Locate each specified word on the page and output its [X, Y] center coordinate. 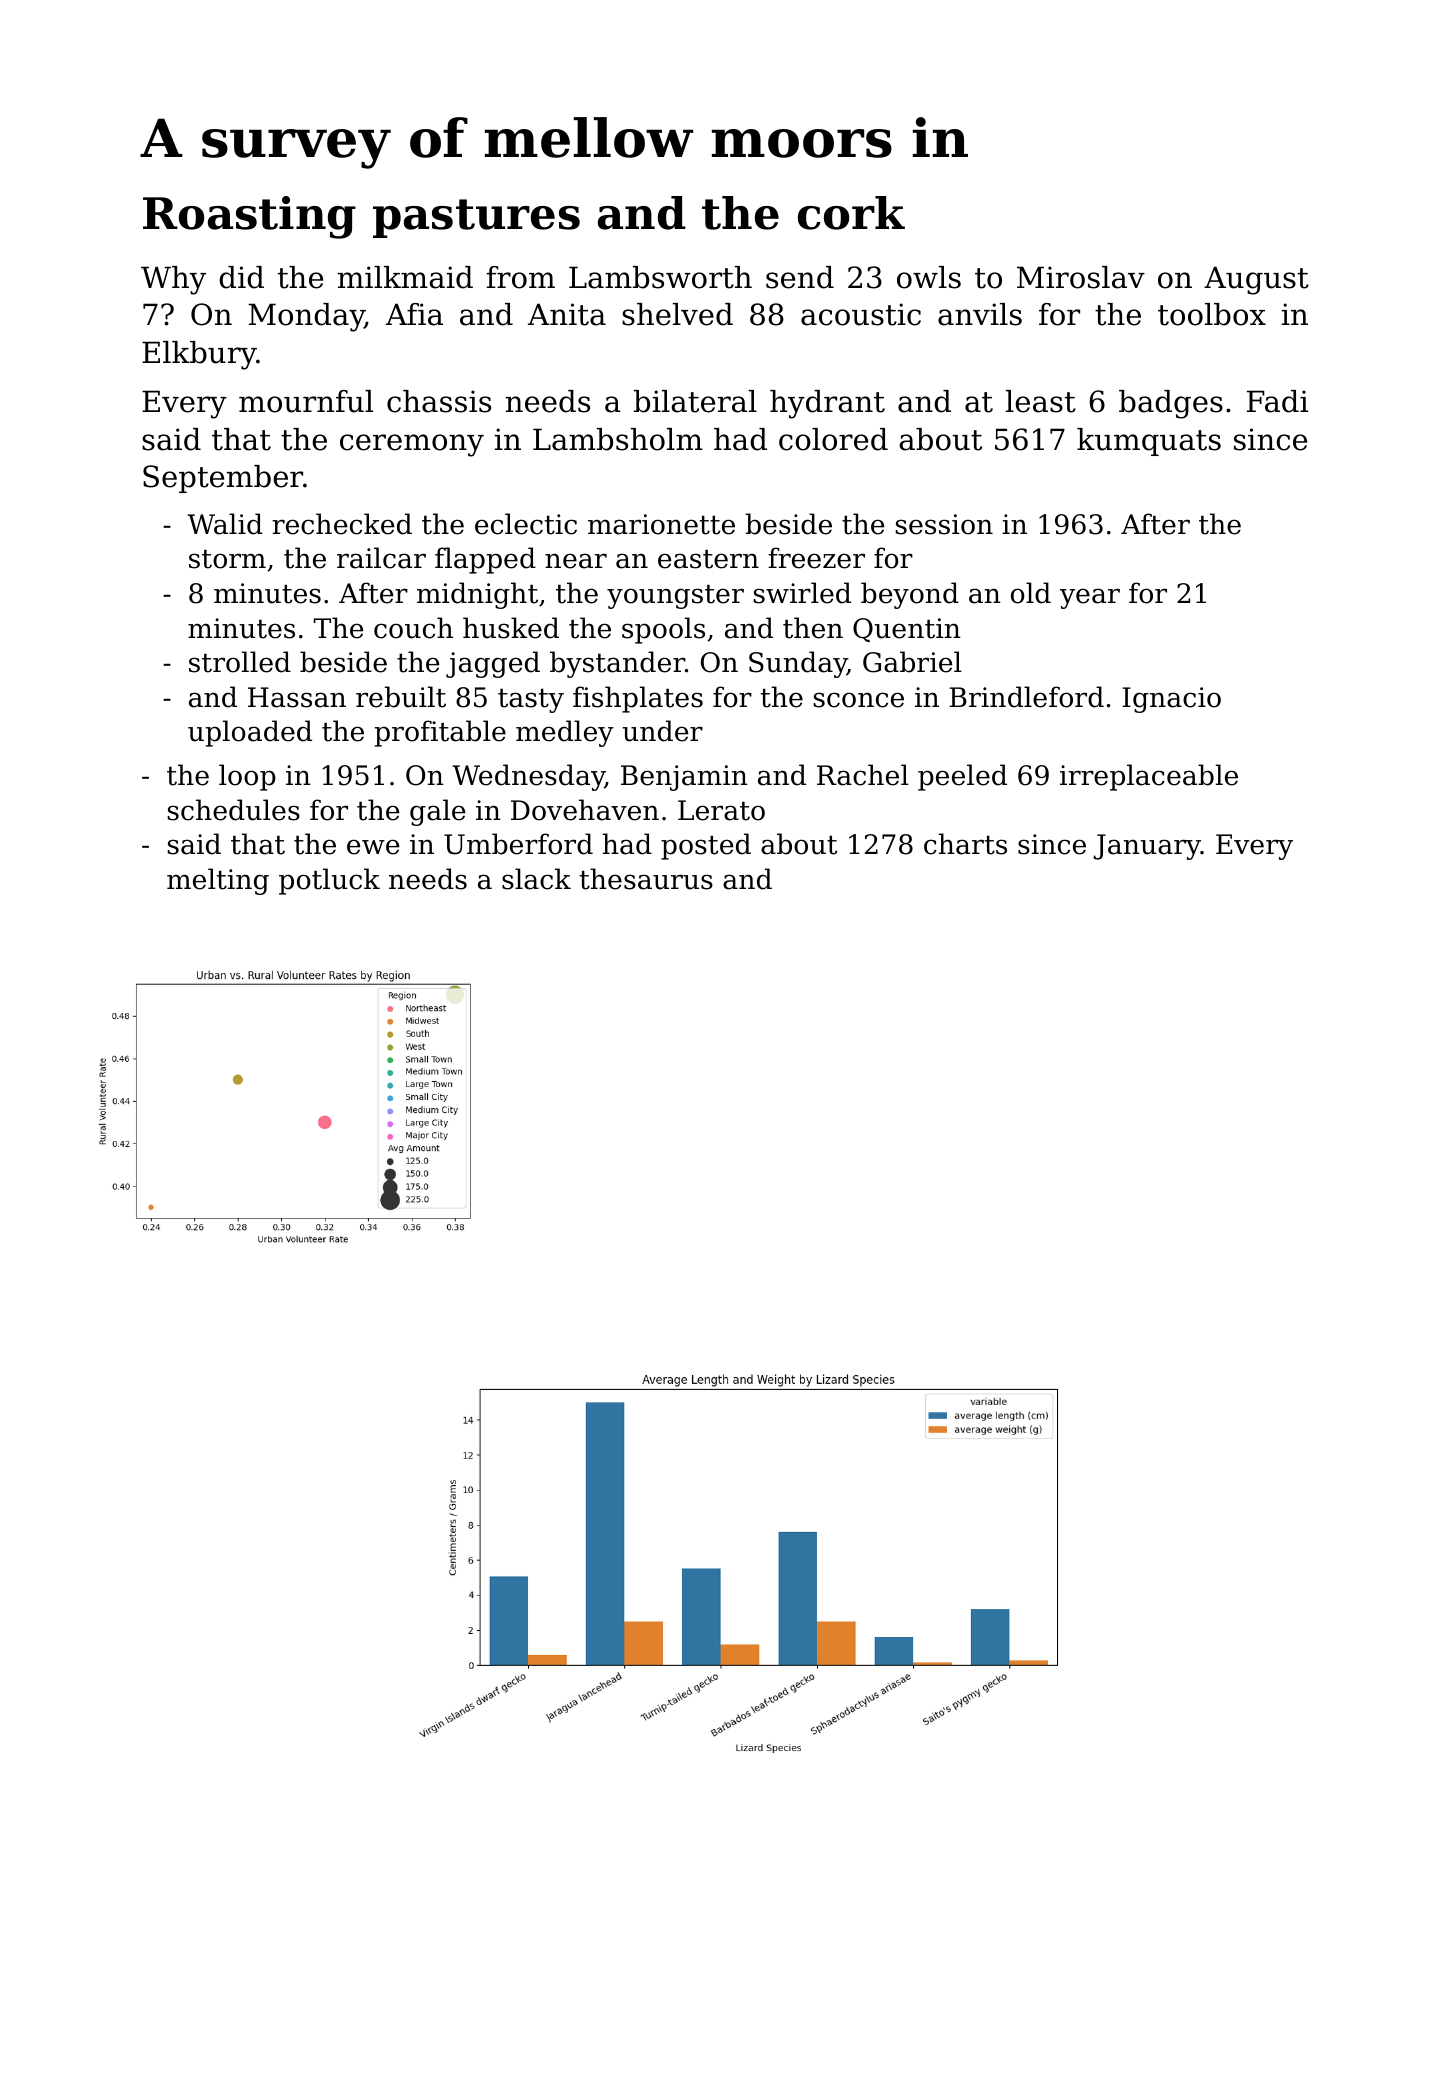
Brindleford [1026, 697]
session [944, 524]
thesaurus [646, 879]
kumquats [1149, 442]
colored [833, 439]
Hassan [297, 697]
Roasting [249, 217]
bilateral [695, 401]
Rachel [863, 775]
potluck [329, 881]
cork [851, 213]
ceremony [412, 445]
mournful [306, 401]
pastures [476, 218]
